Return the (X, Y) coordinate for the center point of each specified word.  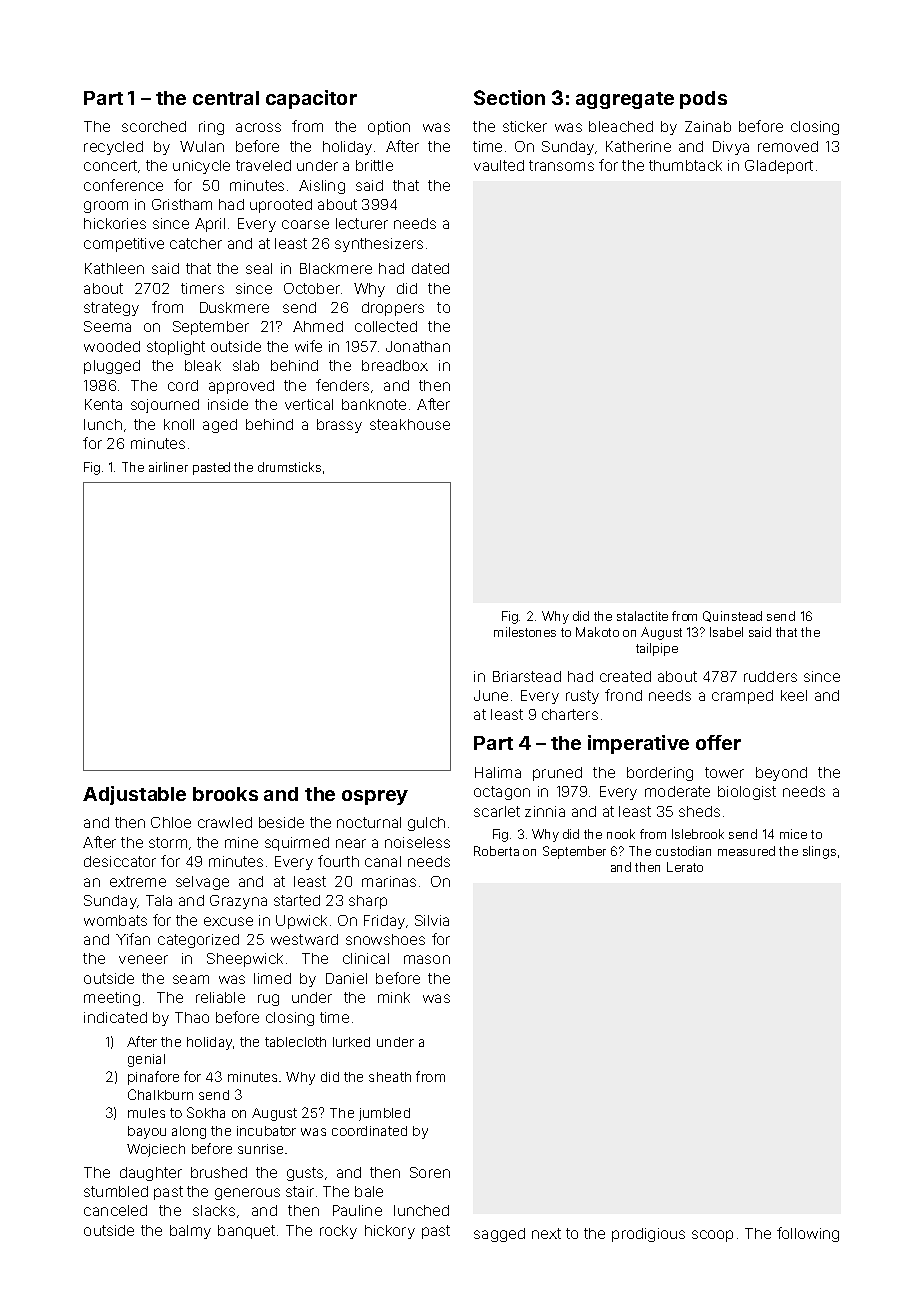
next (546, 1233)
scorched (154, 126)
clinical (366, 958)
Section (509, 97)
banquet (246, 1232)
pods (703, 100)
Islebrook (698, 834)
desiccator (120, 861)
